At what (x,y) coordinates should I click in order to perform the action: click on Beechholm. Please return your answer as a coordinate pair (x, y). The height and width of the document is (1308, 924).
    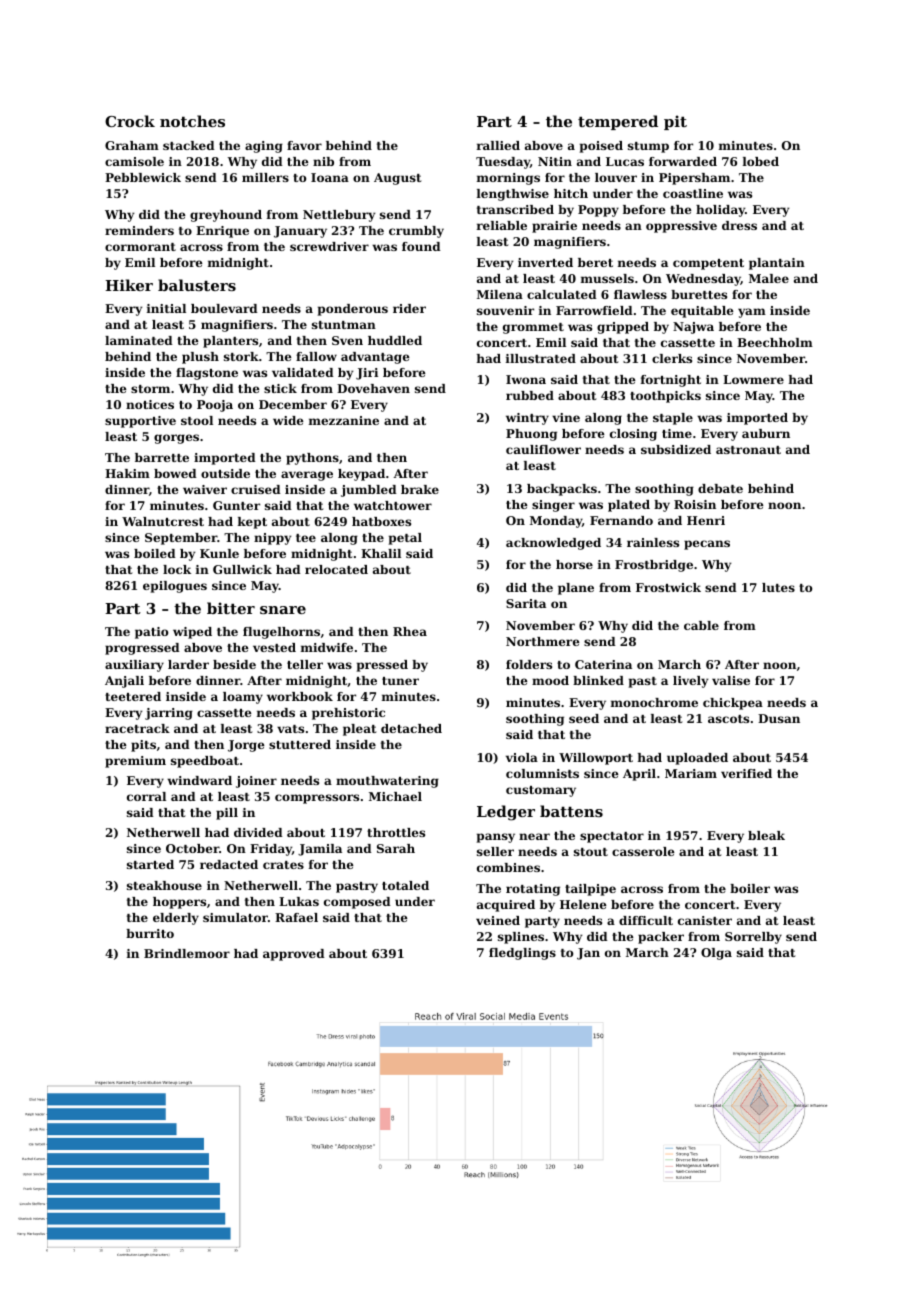
    Looking at the image, I should click on (775, 342).
